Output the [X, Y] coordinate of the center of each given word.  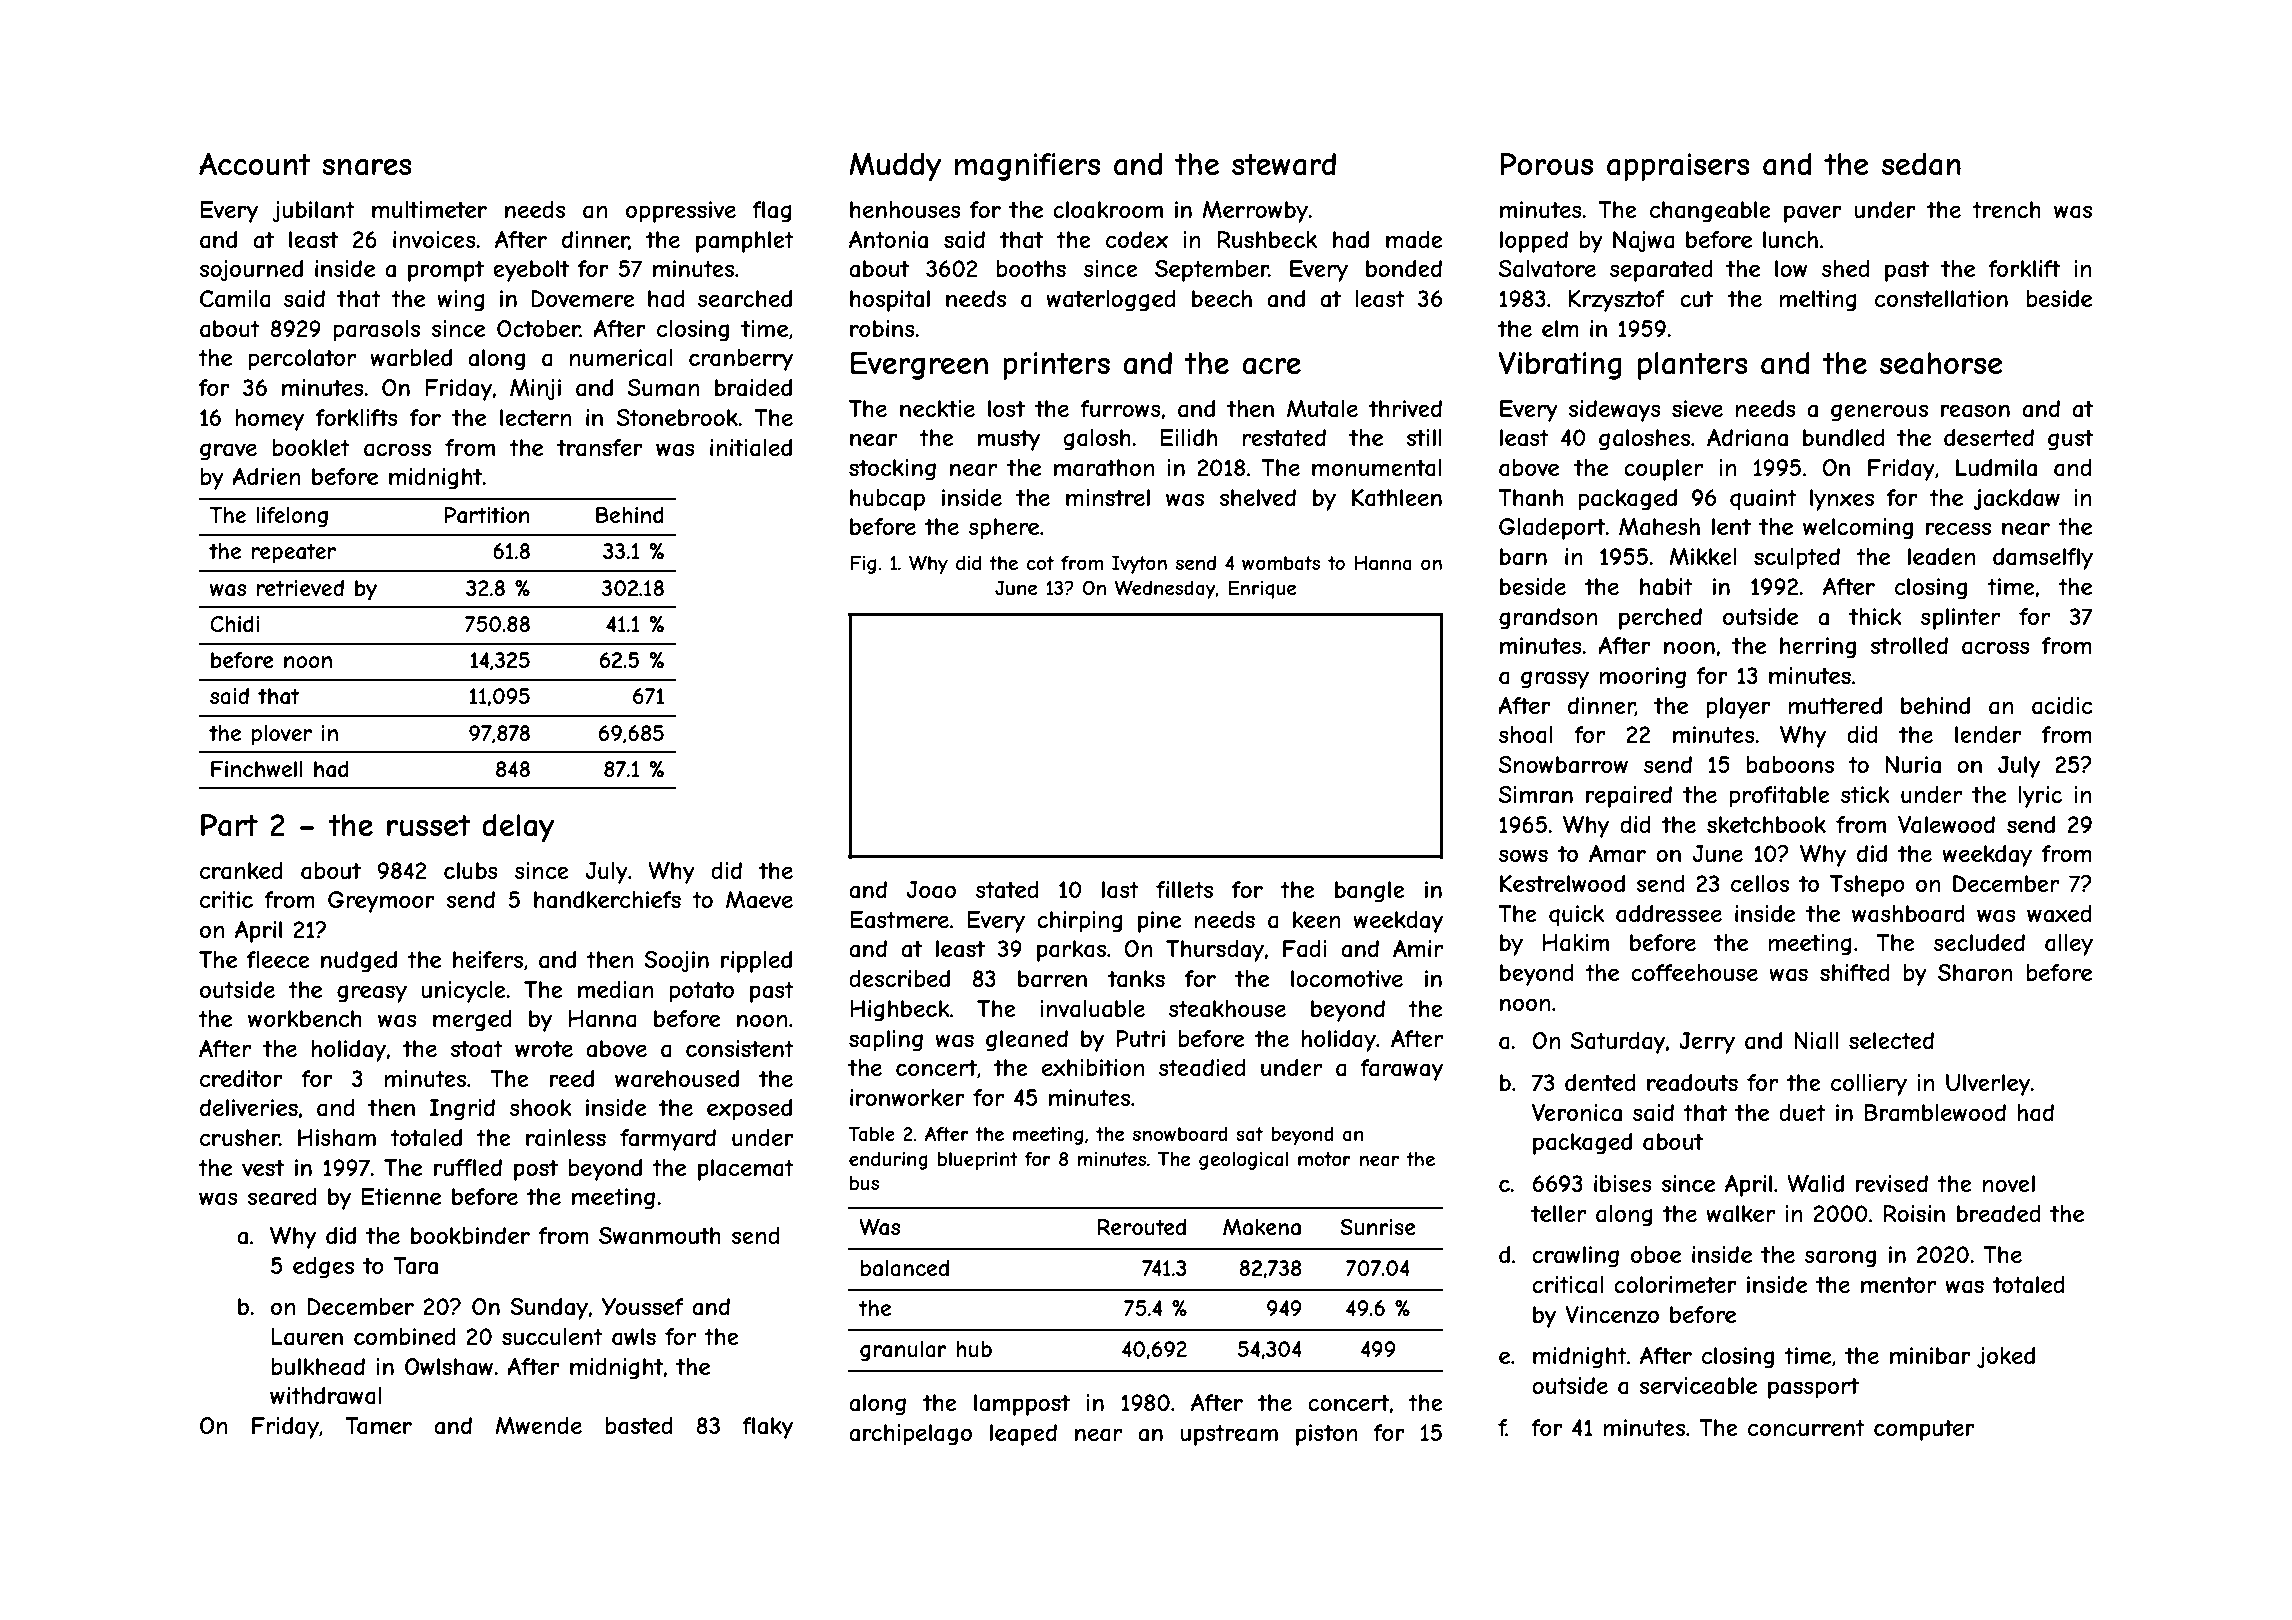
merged [472, 1021]
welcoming [1858, 529]
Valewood [1946, 825]
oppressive [681, 212]
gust [2070, 440]
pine [1159, 922]
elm [1560, 328]
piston [1326, 1435]
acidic [2062, 706]
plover [282, 735]
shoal [1526, 735]
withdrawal [326, 1396]
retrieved [300, 588]
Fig [863, 565]
